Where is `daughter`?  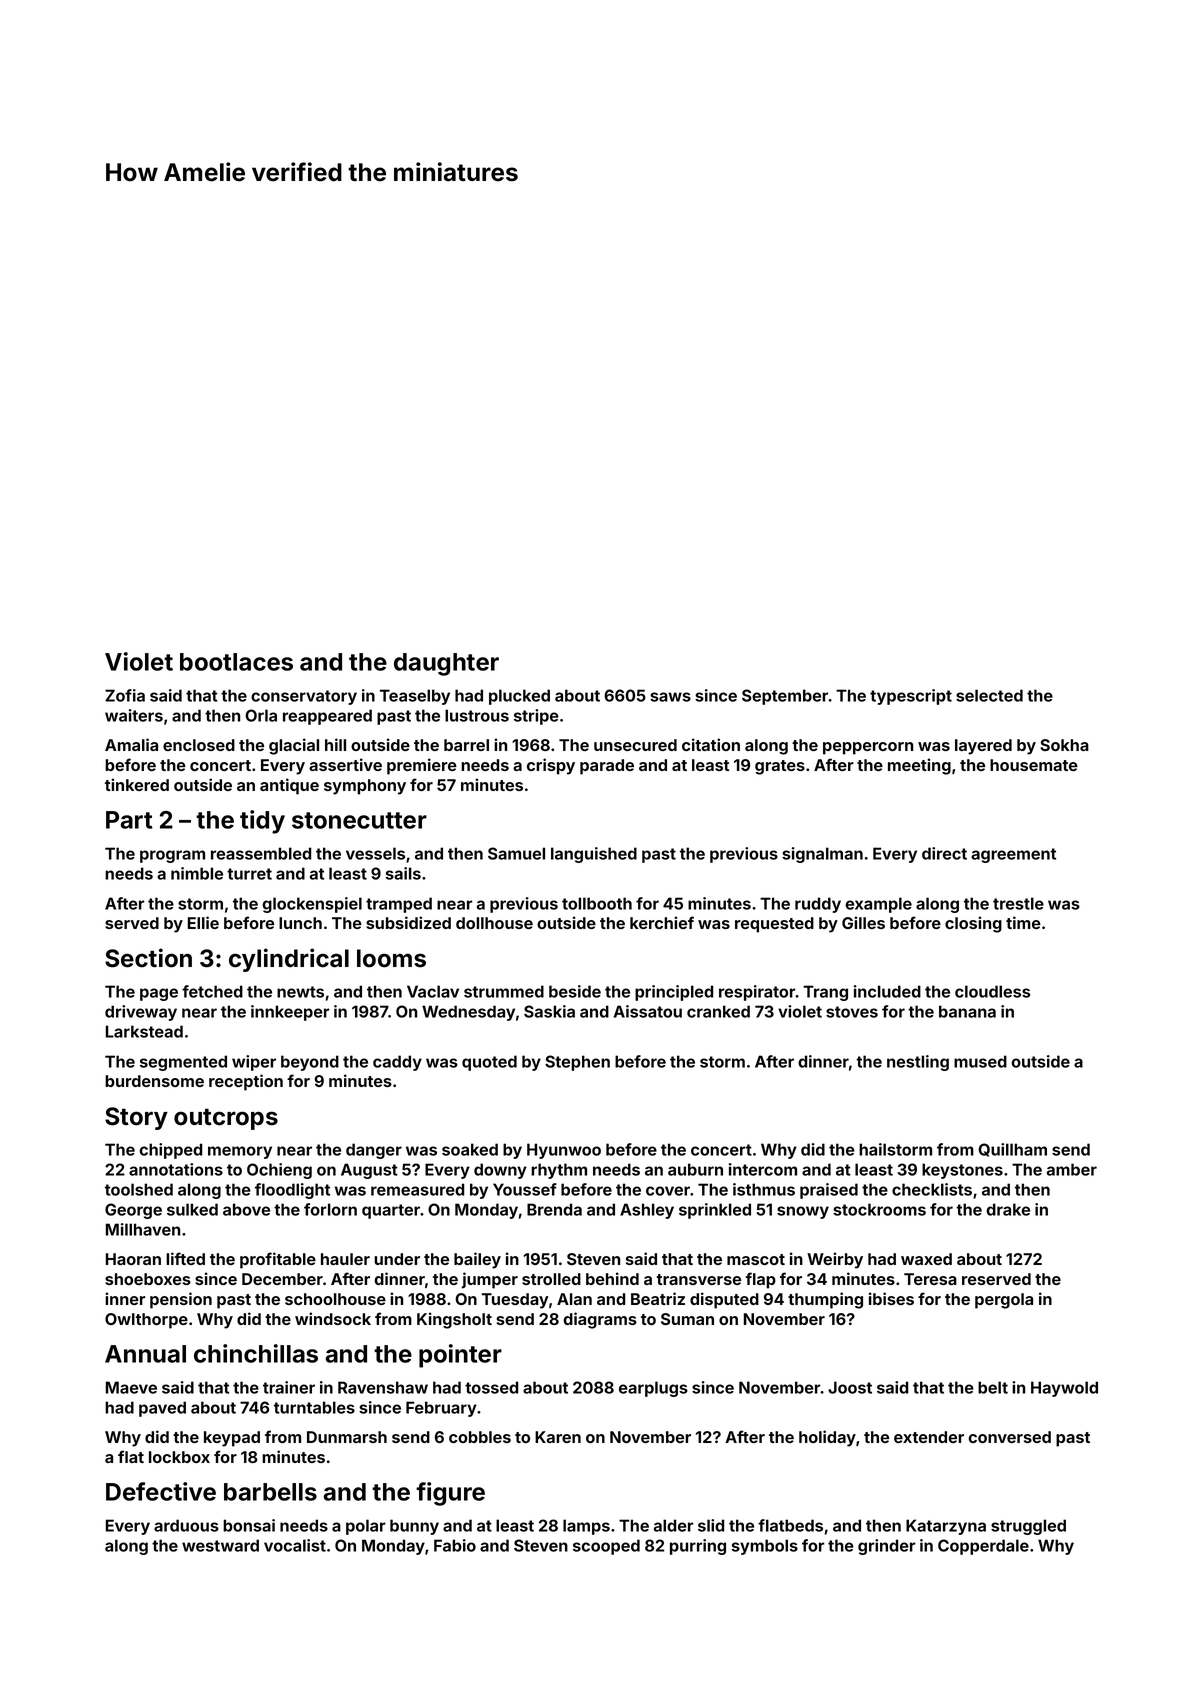
daughter is located at coordinates (446, 664).
